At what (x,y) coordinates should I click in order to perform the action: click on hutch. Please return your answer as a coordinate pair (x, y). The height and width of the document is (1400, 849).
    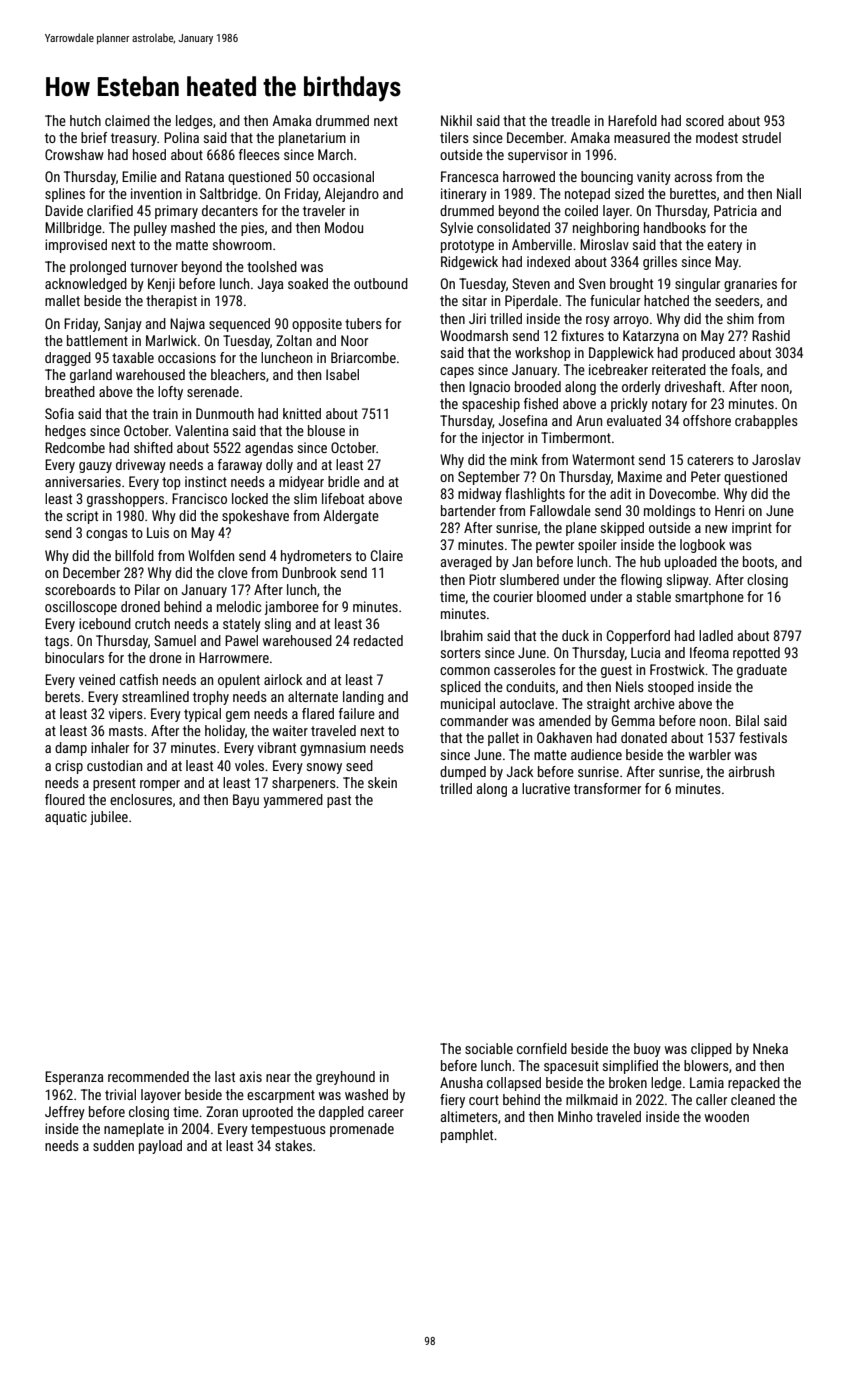
    Looking at the image, I should click on (85, 120).
